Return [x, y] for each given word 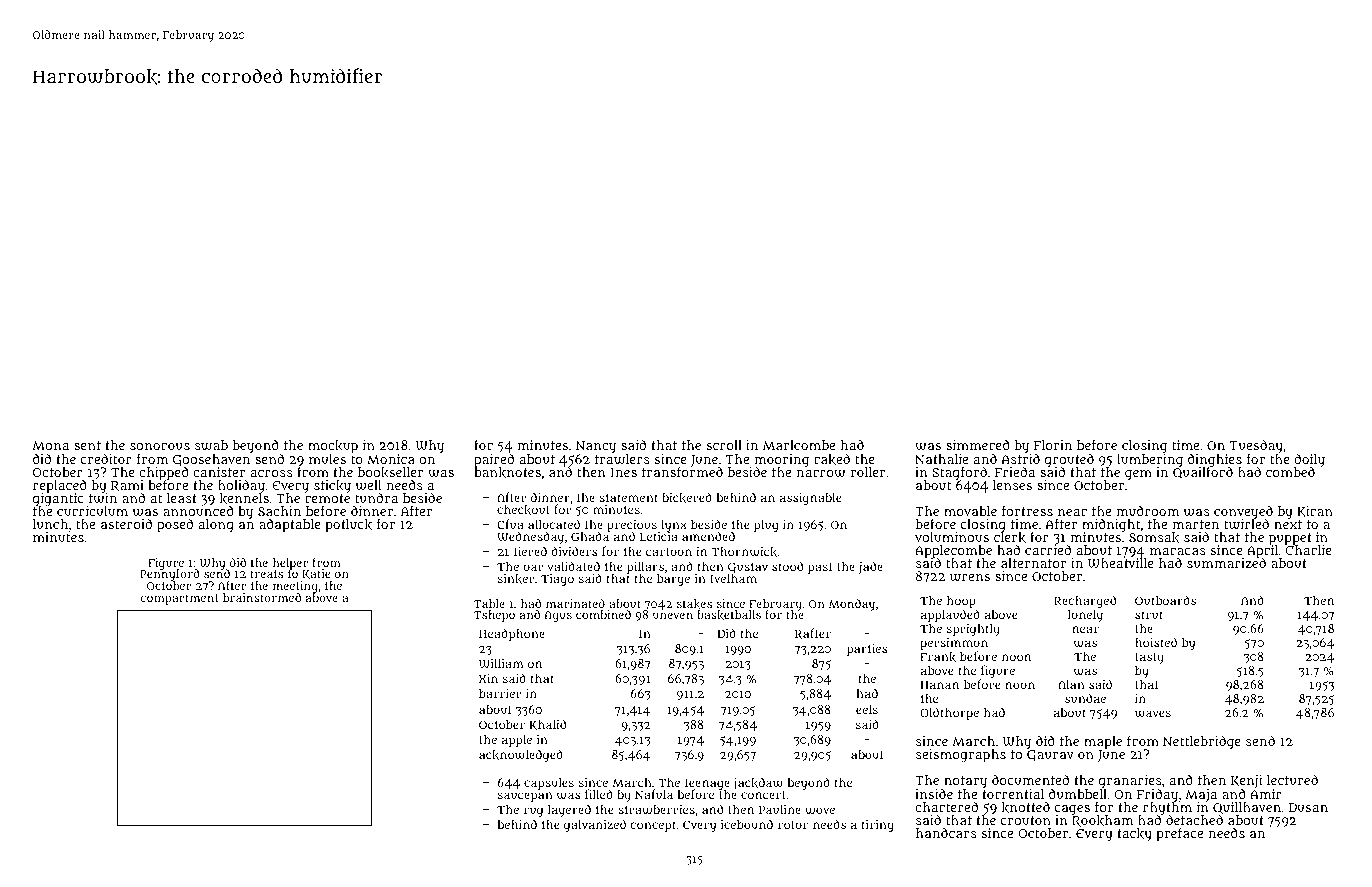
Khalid [548, 724]
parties [867, 650]
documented [1030, 780]
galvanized [595, 825]
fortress [1027, 510]
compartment [179, 599]
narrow [821, 473]
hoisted [1156, 642]
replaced [60, 486]
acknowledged [521, 755]
